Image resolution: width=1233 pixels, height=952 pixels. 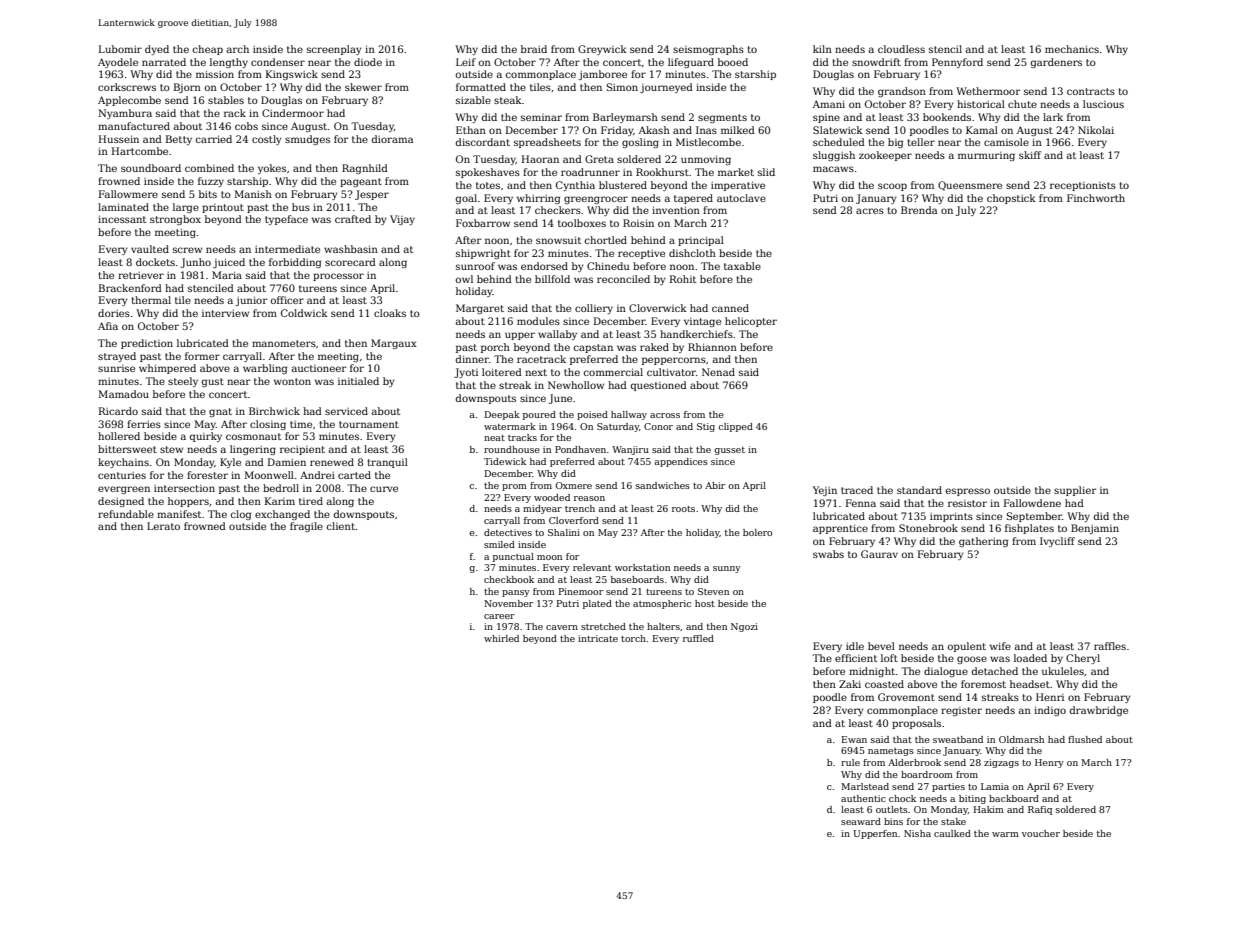 I want to click on stables, so click(x=226, y=100).
